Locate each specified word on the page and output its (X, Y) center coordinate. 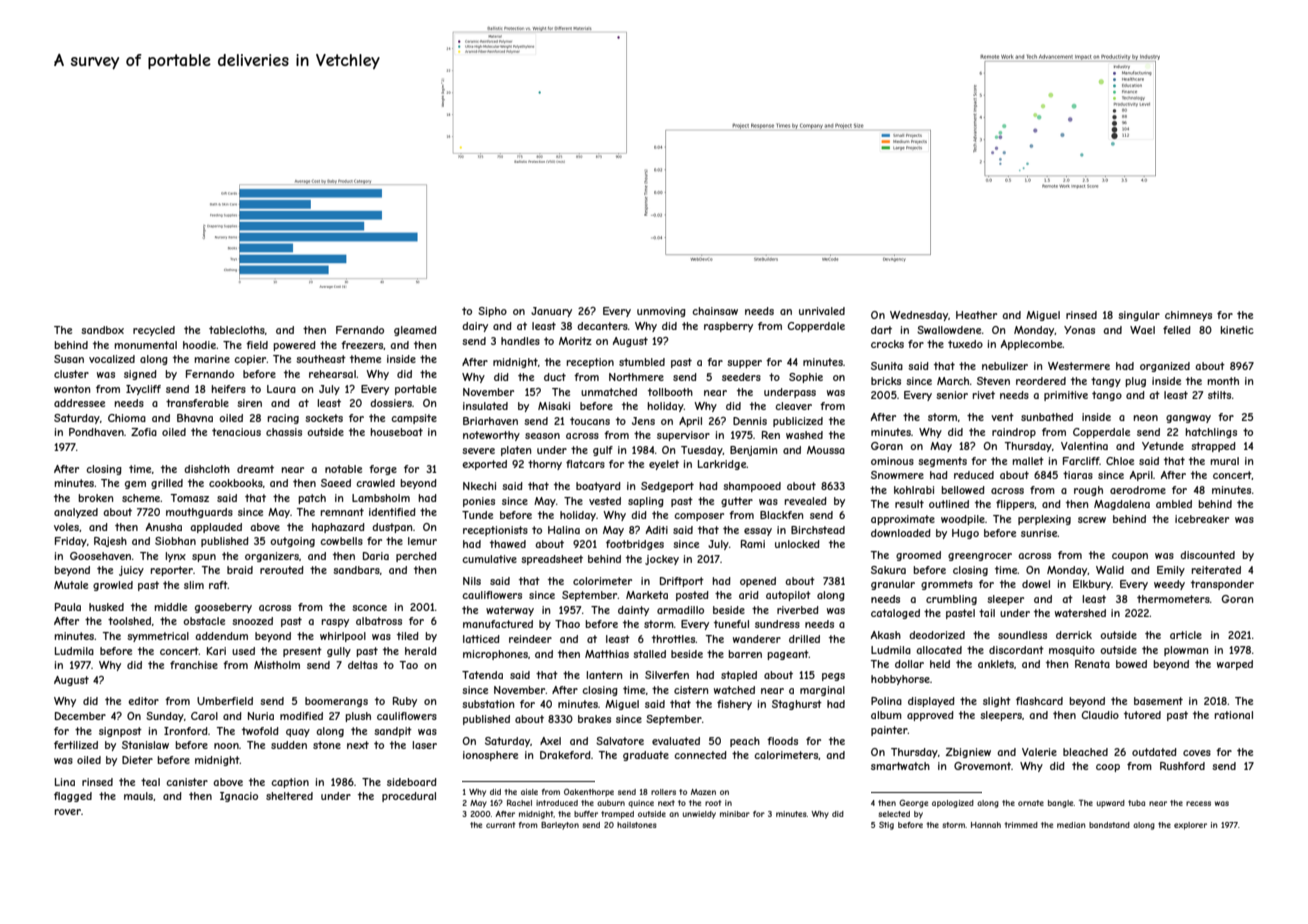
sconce (369, 608)
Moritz (575, 341)
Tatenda (482, 675)
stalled (649, 654)
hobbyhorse (900, 680)
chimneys (1188, 316)
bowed (1131, 664)
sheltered (289, 796)
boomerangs (336, 702)
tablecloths (237, 330)
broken (95, 498)
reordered (1041, 381)
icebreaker (1202, 519)
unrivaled (822, 311)
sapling (646, 502)
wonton (72, 389)
